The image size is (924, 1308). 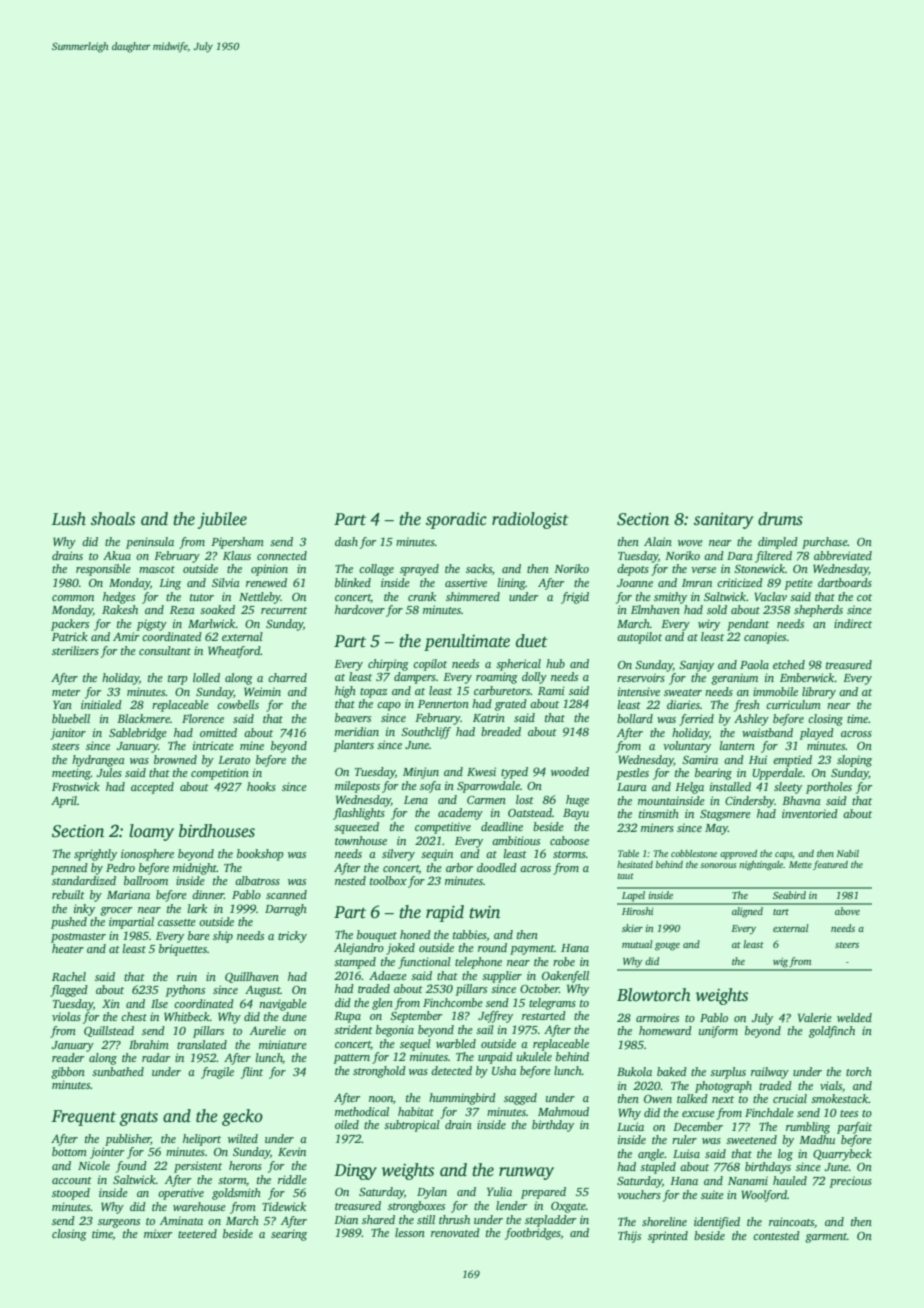 What do you see at coordinates (289, 1235) in the screenshot?
I see `searing` at bounding box center [289, 1235].
